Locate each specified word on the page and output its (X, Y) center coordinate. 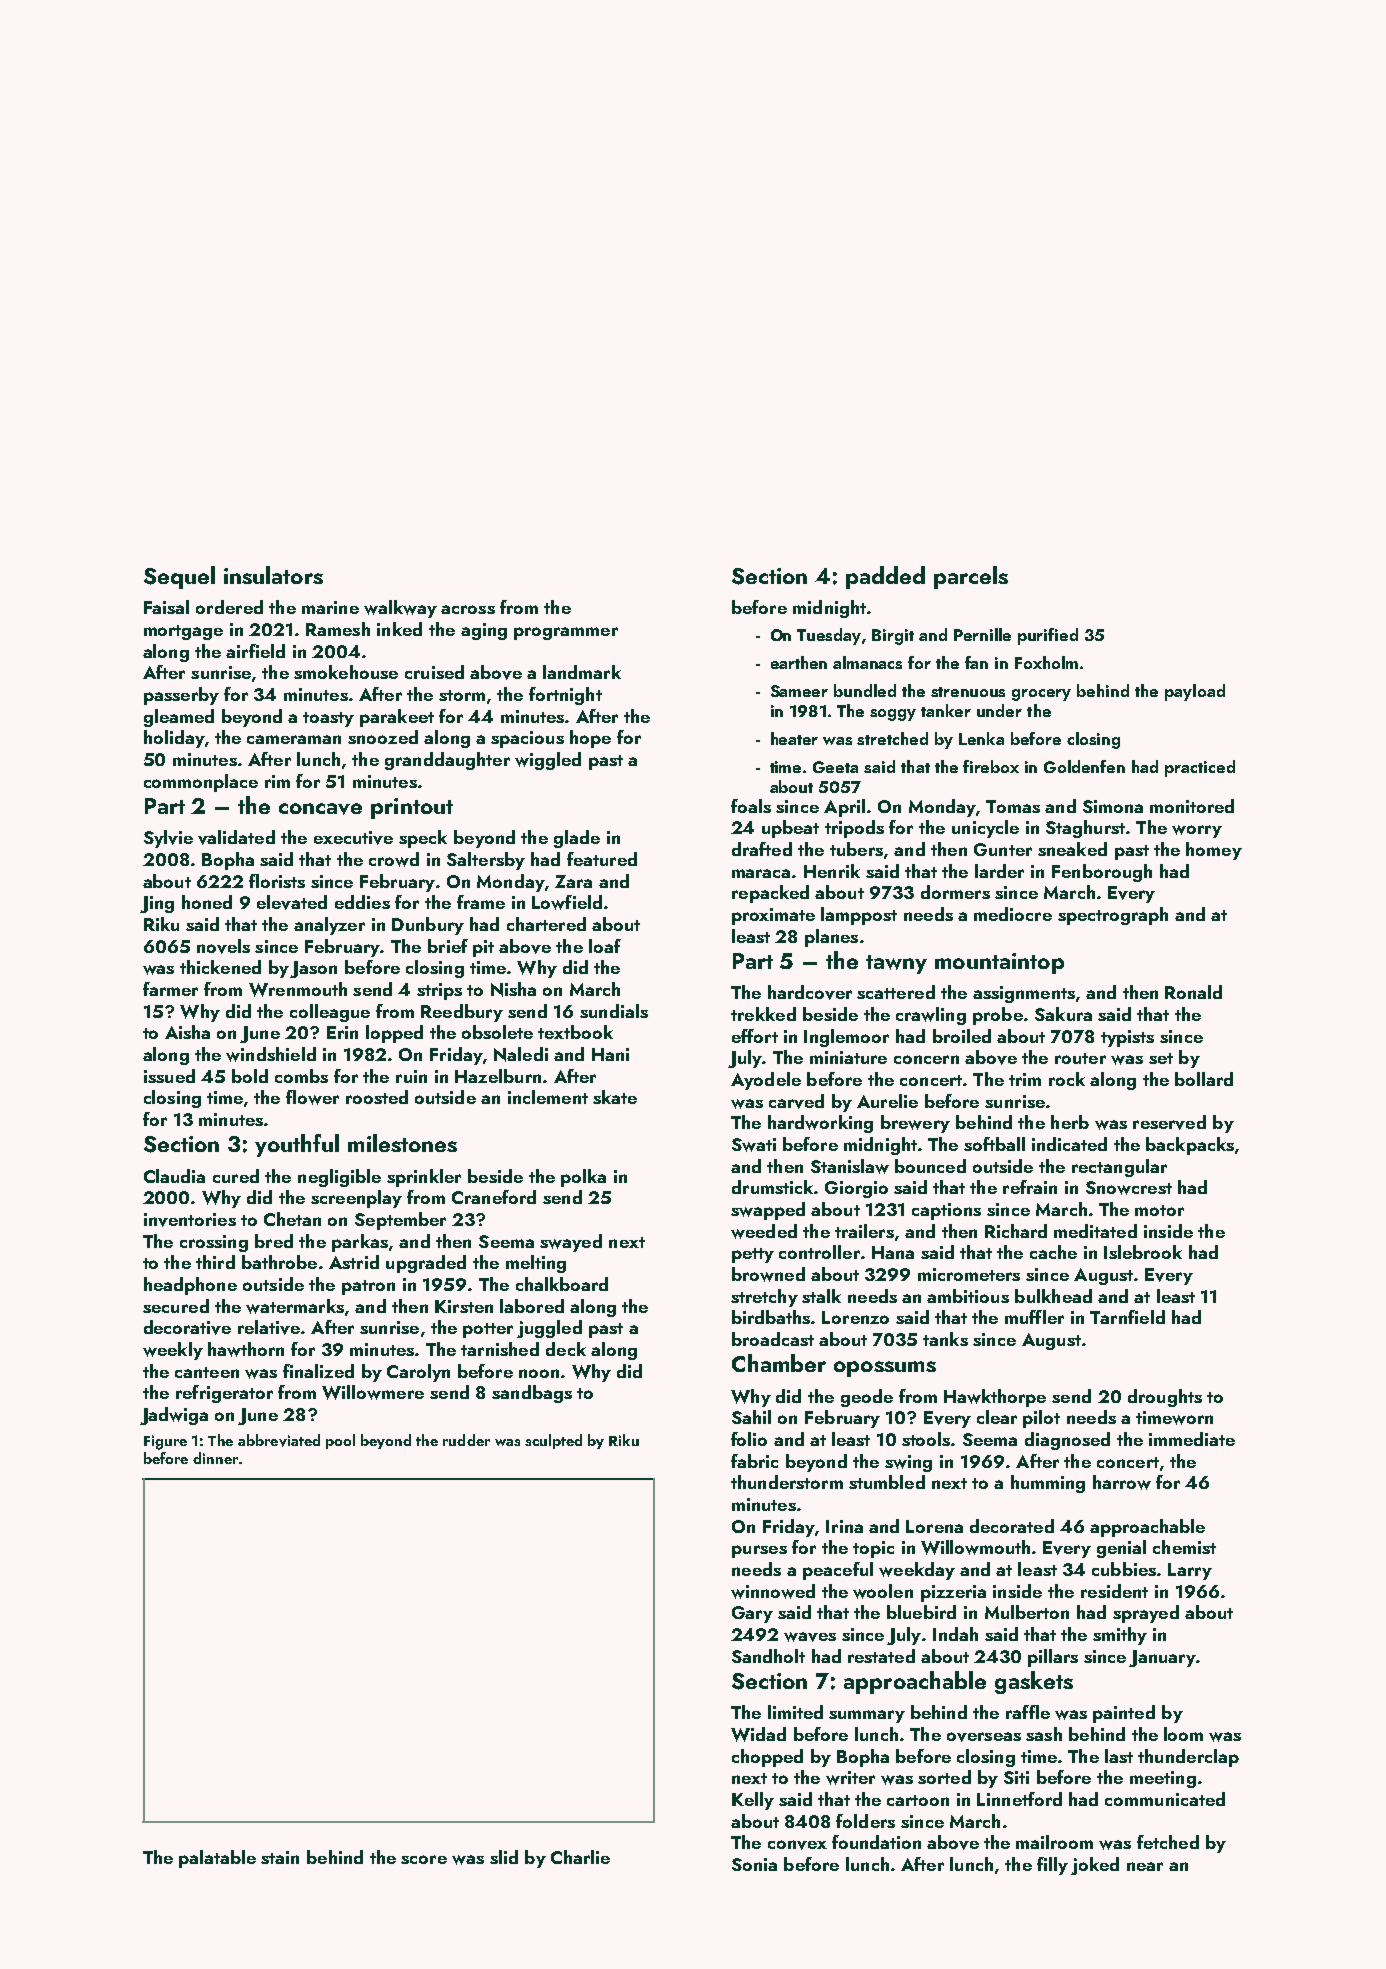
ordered (229, 607)
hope (590, 739)
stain (280, 1857)
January (1162, 1658)
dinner (215, 1458)
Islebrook (1143, 1252)
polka (583, 1178)
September (400, 1221)
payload (1195, 692)
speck (423, 839)
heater (794, 738)
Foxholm (1046, 662)
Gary (752, 1614)
